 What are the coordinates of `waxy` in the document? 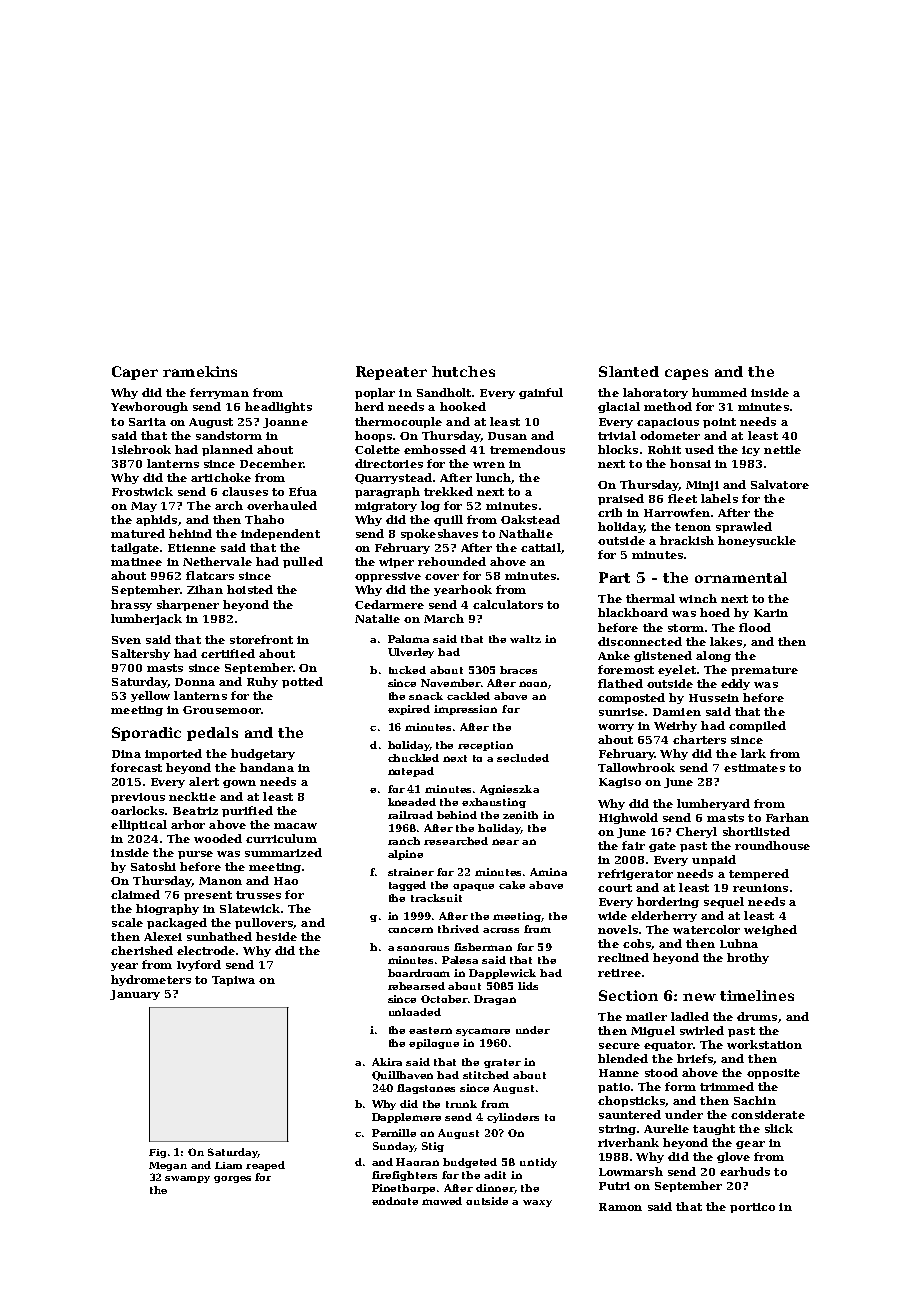 It's located at (537, 1203).
